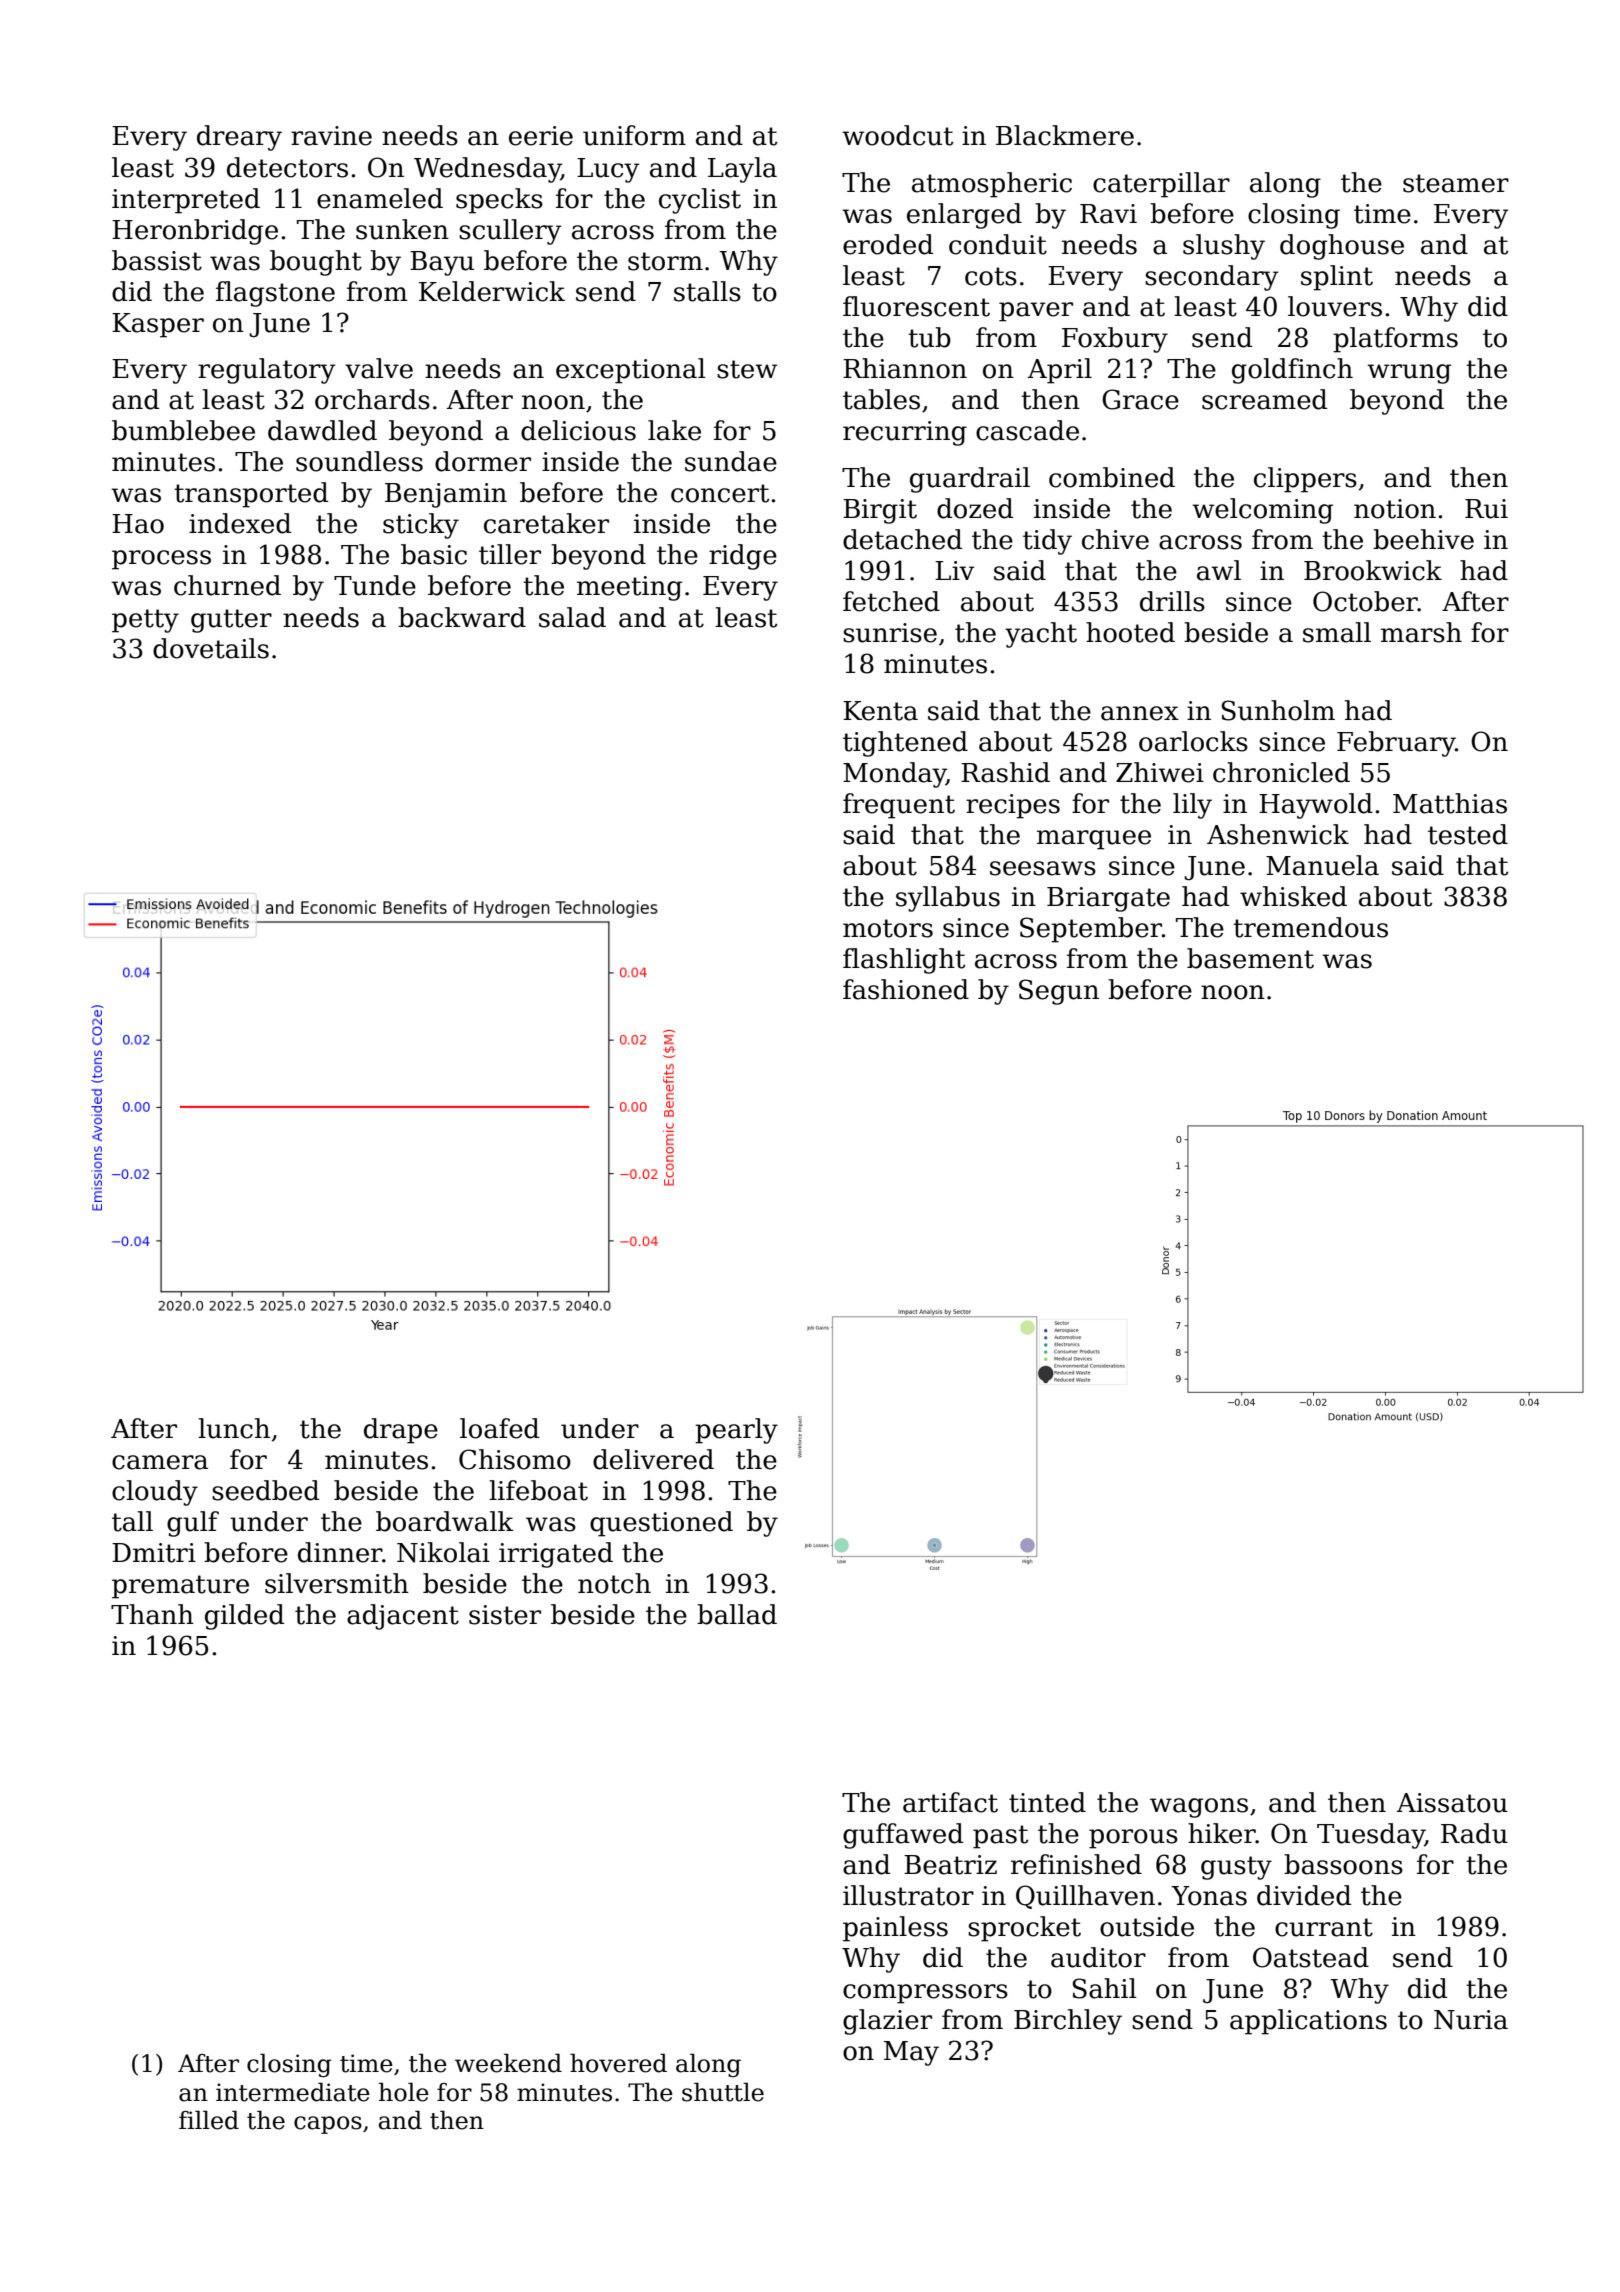 Image resolution: width=1620 pixels, height=2292 pixels. I want to click on Birchley, so click(1068, 2022).
